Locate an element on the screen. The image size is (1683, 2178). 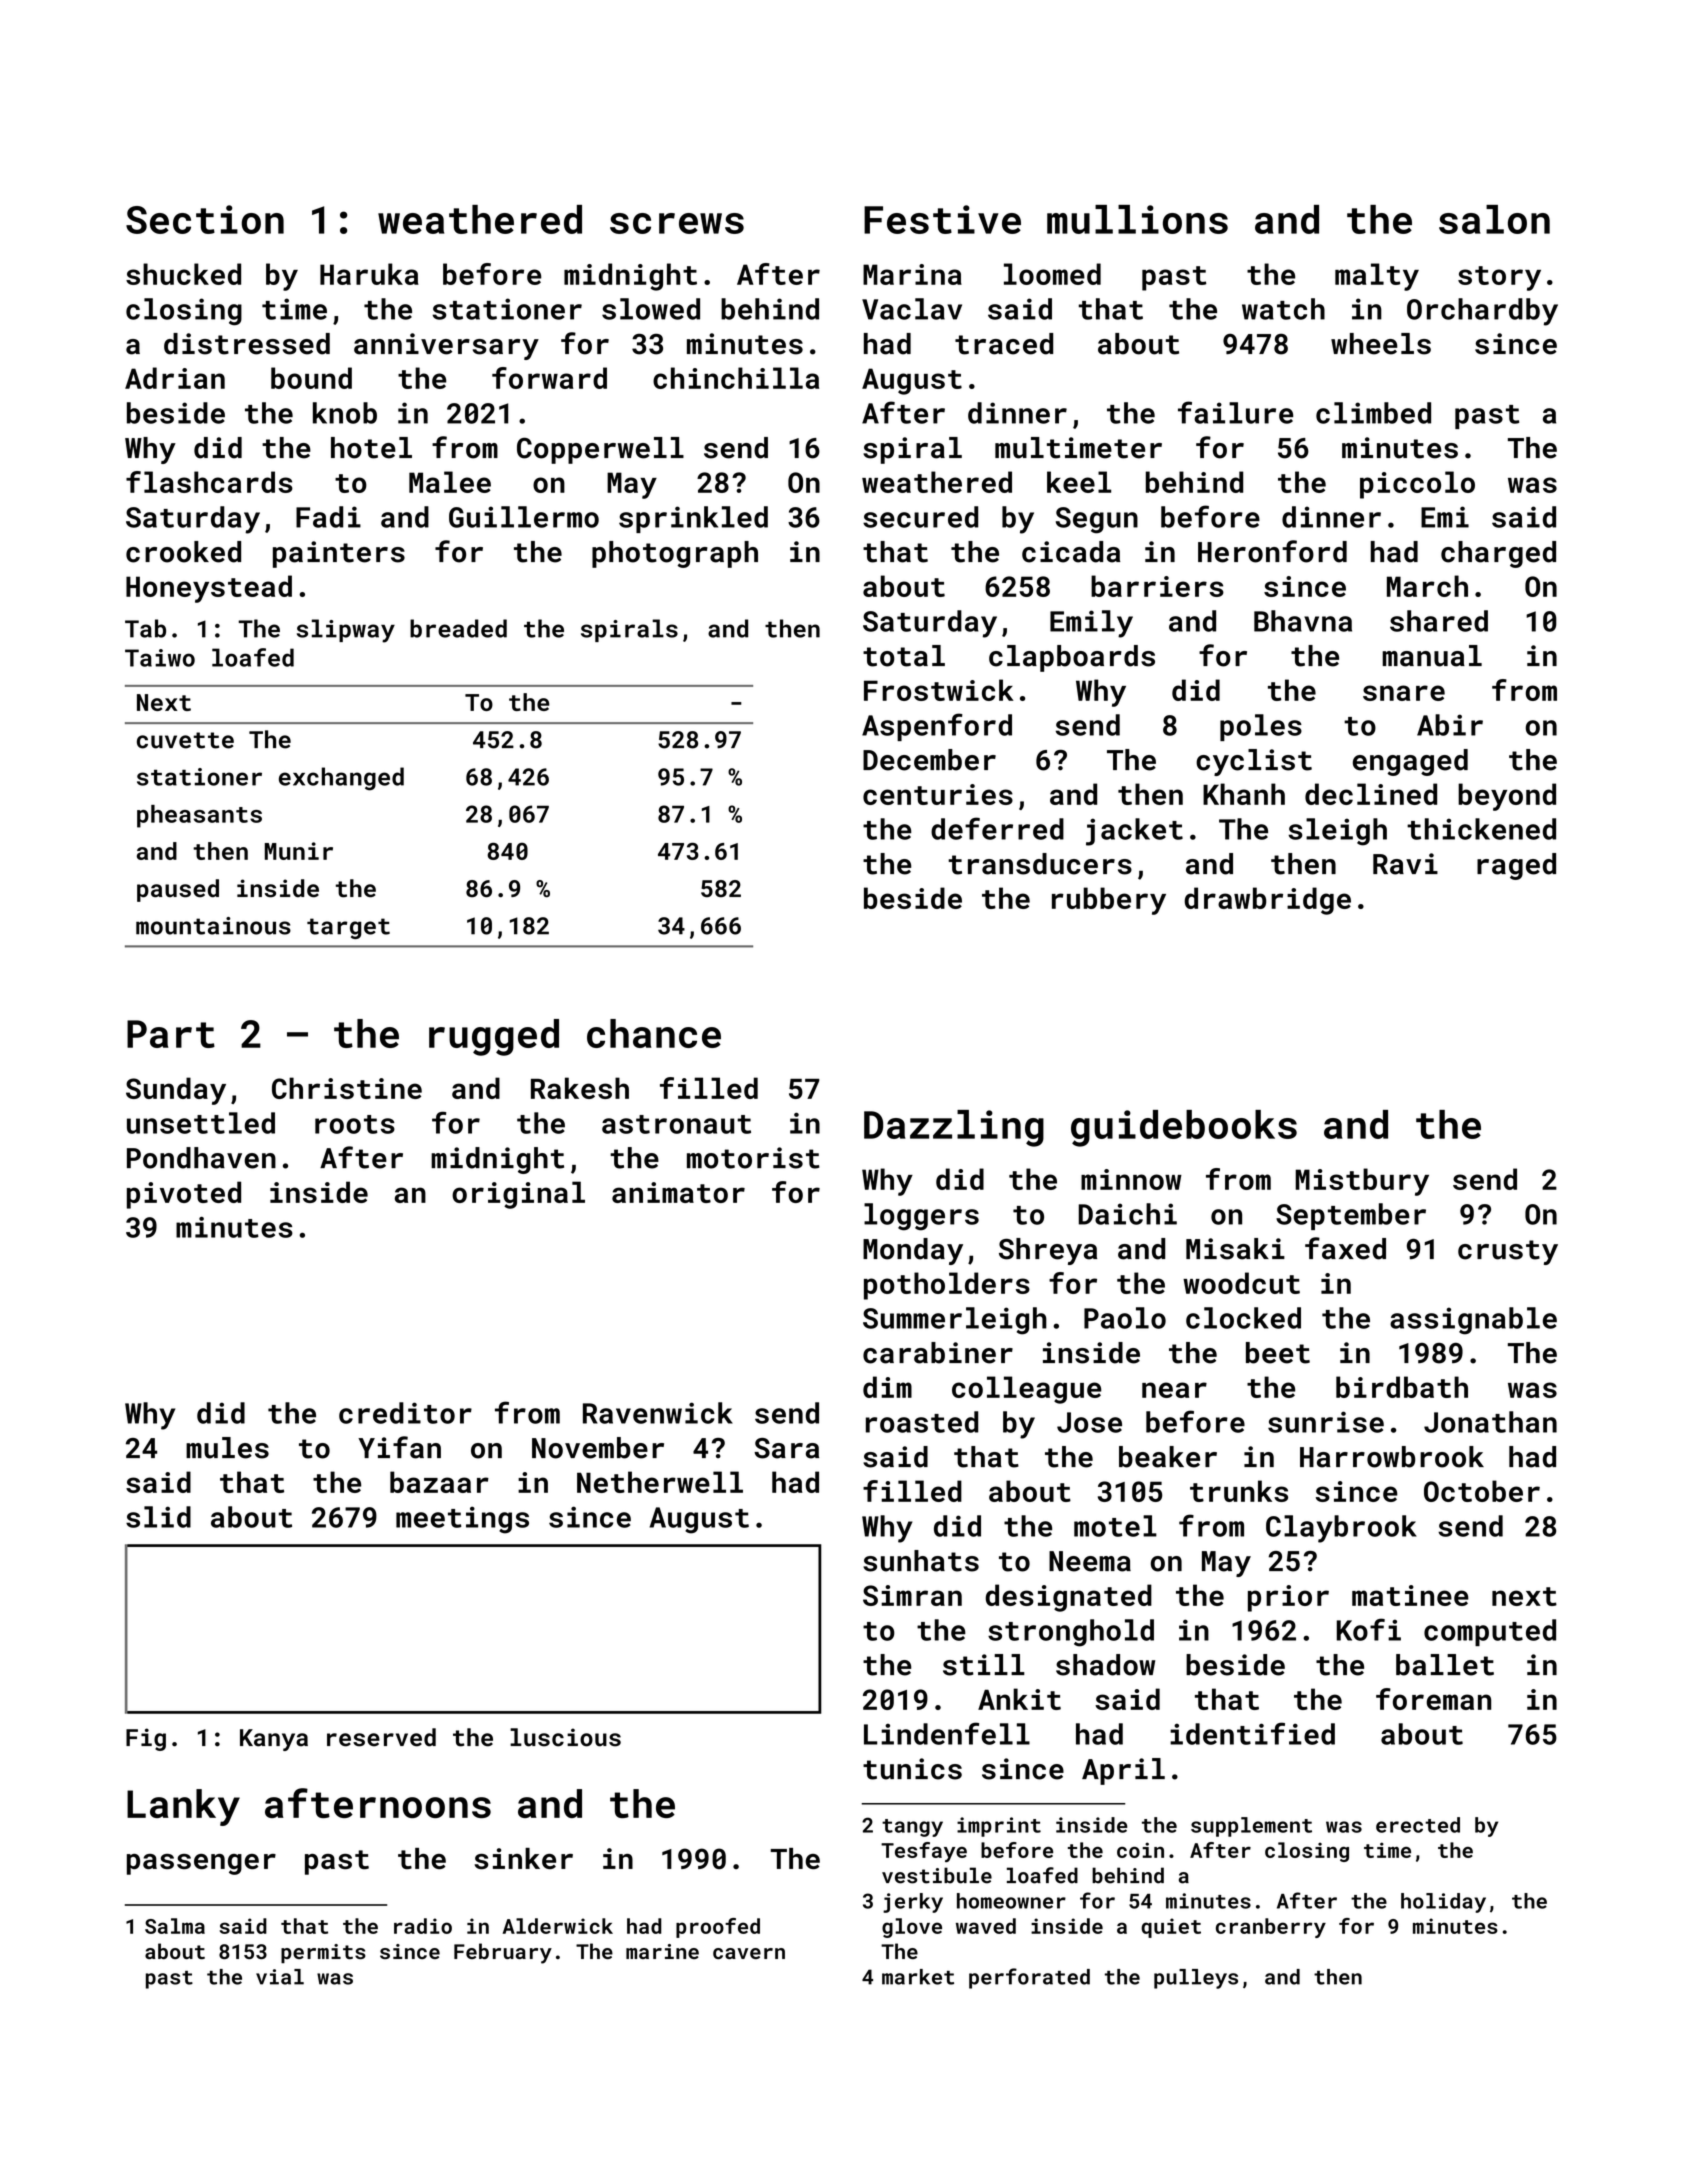
Section is located at coordinates (205, 219).
